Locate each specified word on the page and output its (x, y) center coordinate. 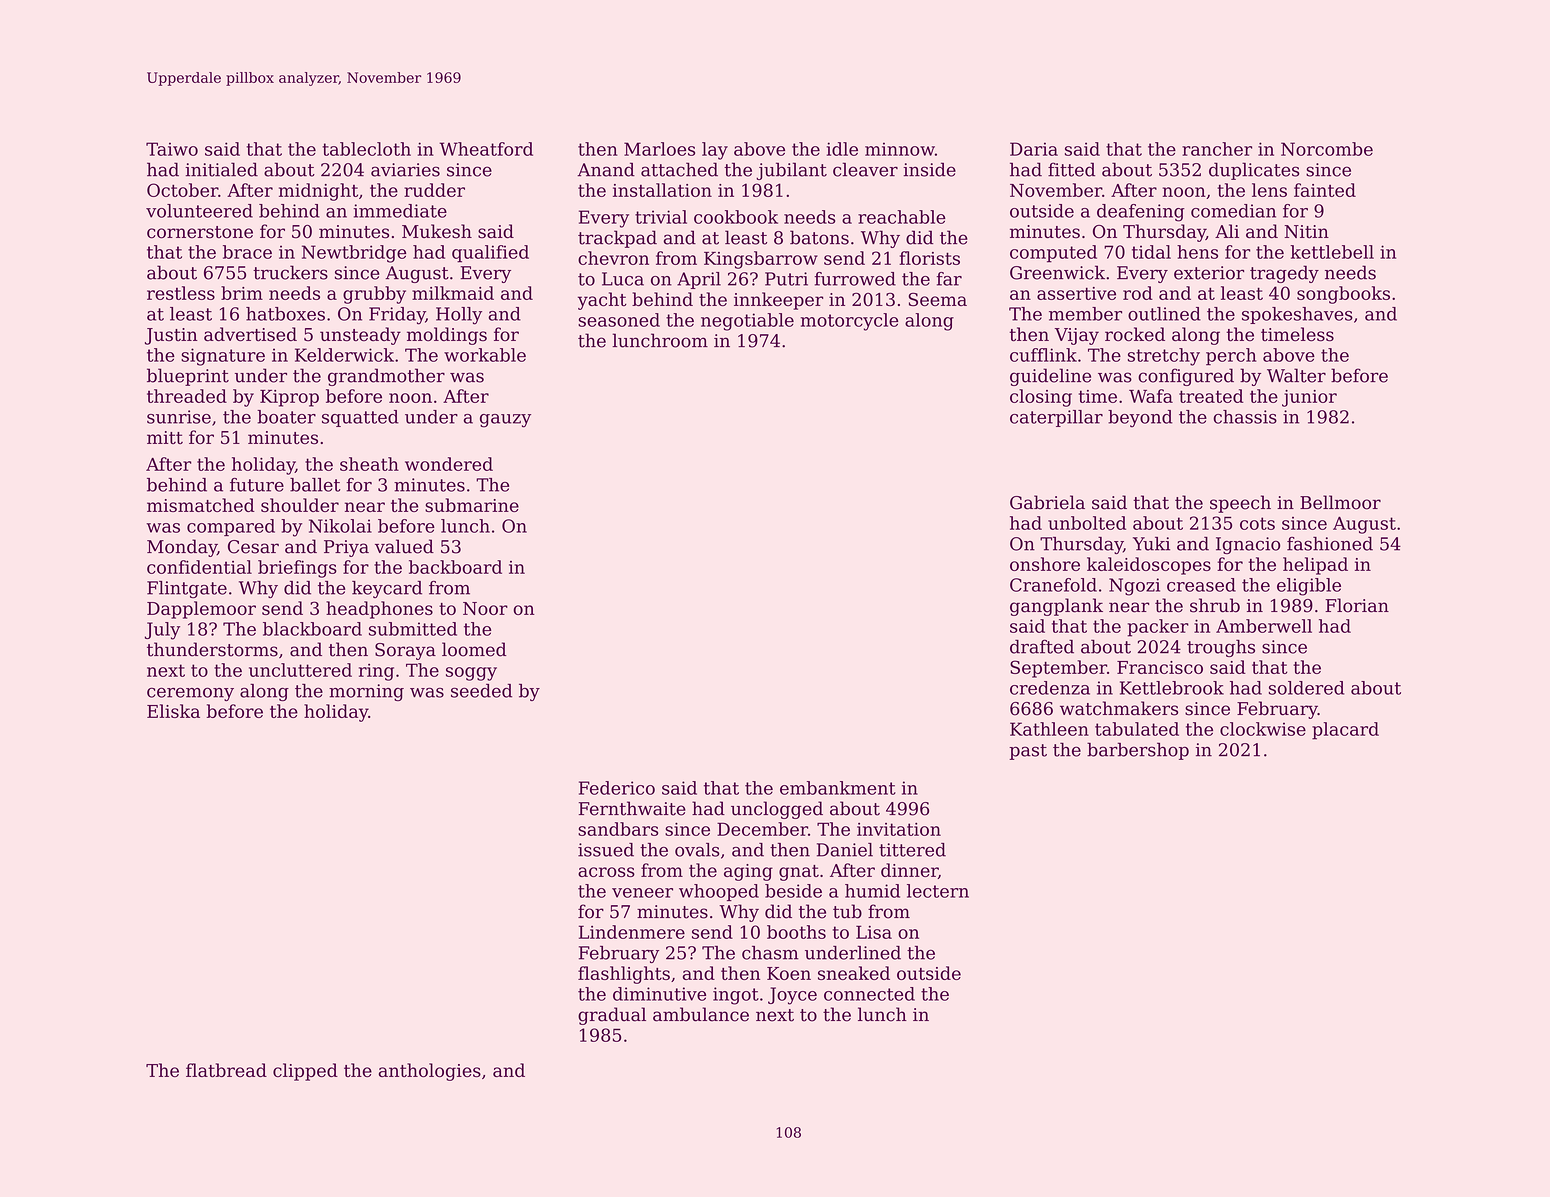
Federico (617, 788)
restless (181, 293)
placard (1345, 731)
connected (869, 994)
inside (929, 169)
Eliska (173, 711)
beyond (1140, 418)
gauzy (505, 421)
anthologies (430, 1072)
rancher (1217, 149)
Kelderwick (344, 355)
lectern (938, 891)
